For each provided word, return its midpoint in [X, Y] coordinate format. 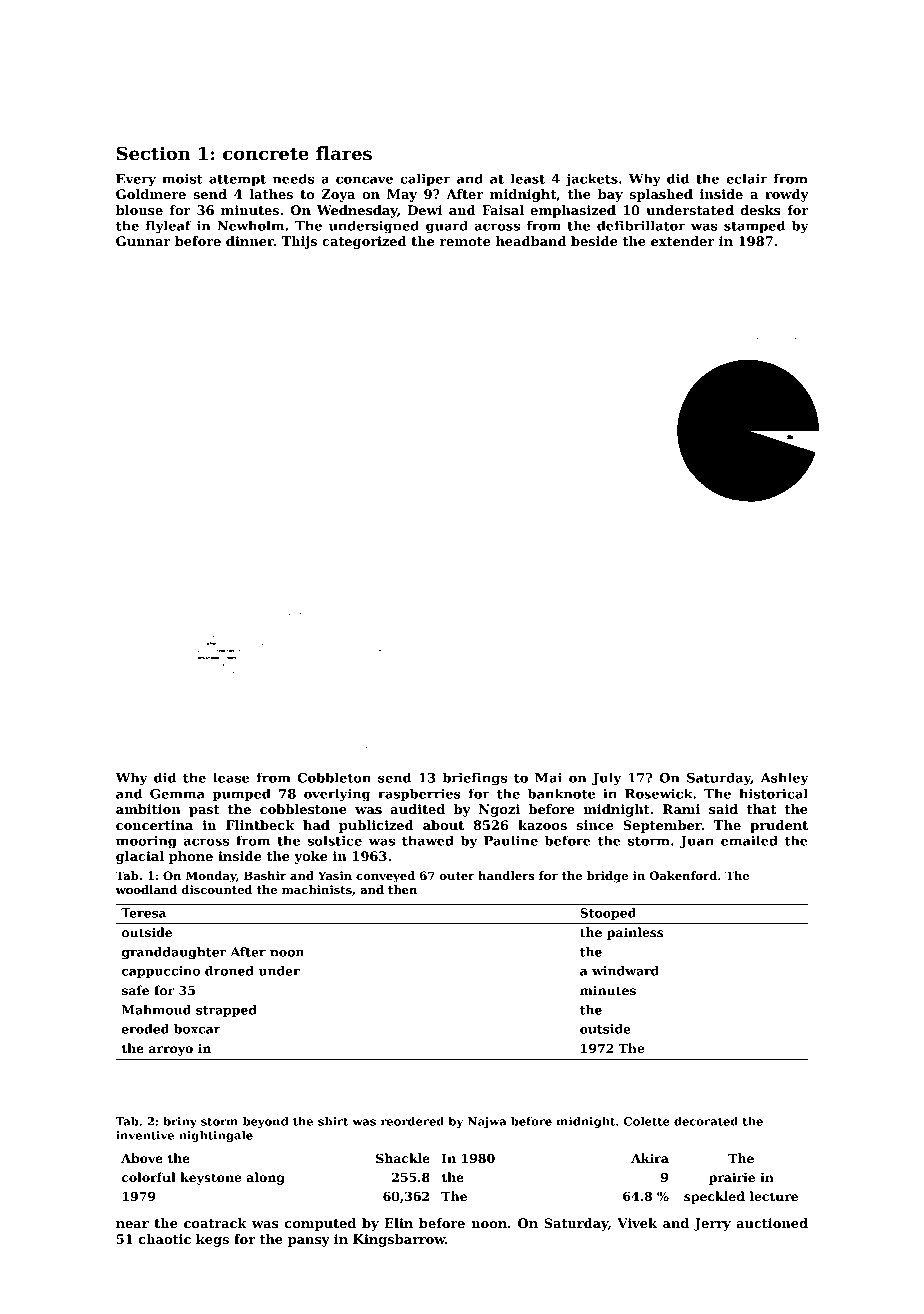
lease [231, 777]
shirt [333, 1121]
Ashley [785, 779]
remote [465, 241]
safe [135, 990]
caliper [425, 179]
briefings [475, 779]
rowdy [787, 195]
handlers [506, 875]
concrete [266, 154]
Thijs [299, 242]
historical [773, 793]
